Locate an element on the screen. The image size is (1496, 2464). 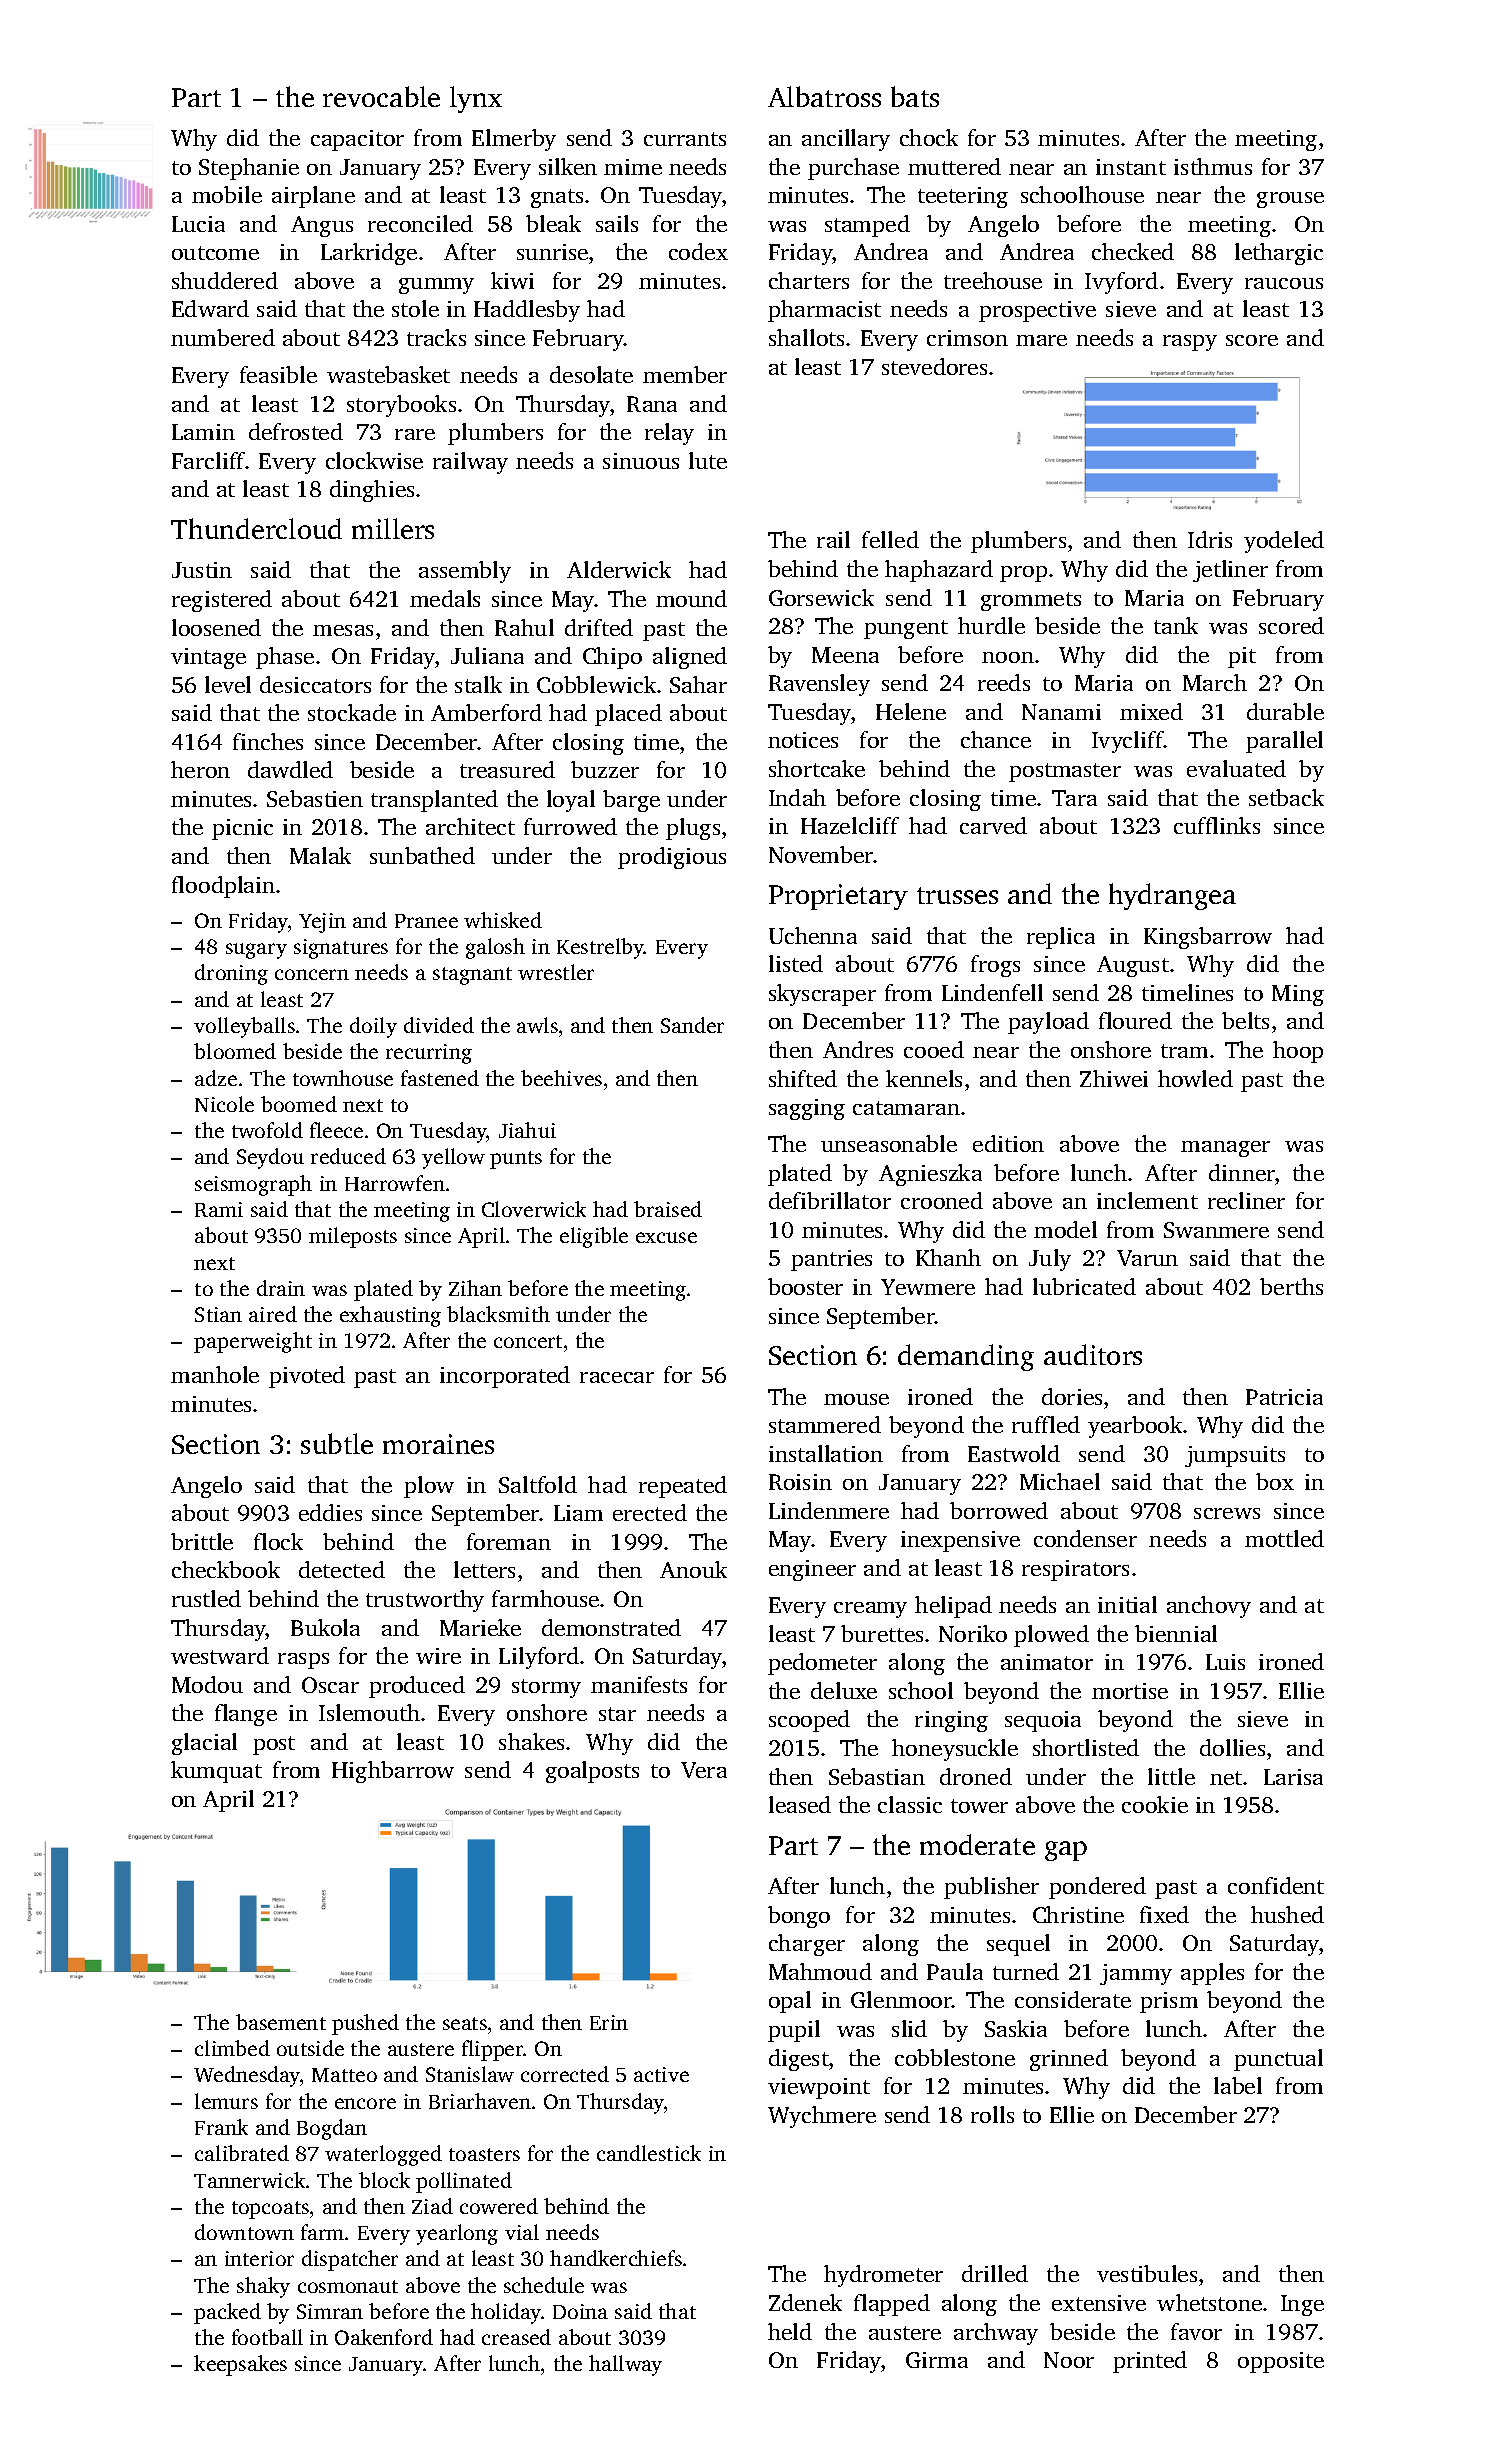
keepsakes is located at coordinates (240, 2365).
